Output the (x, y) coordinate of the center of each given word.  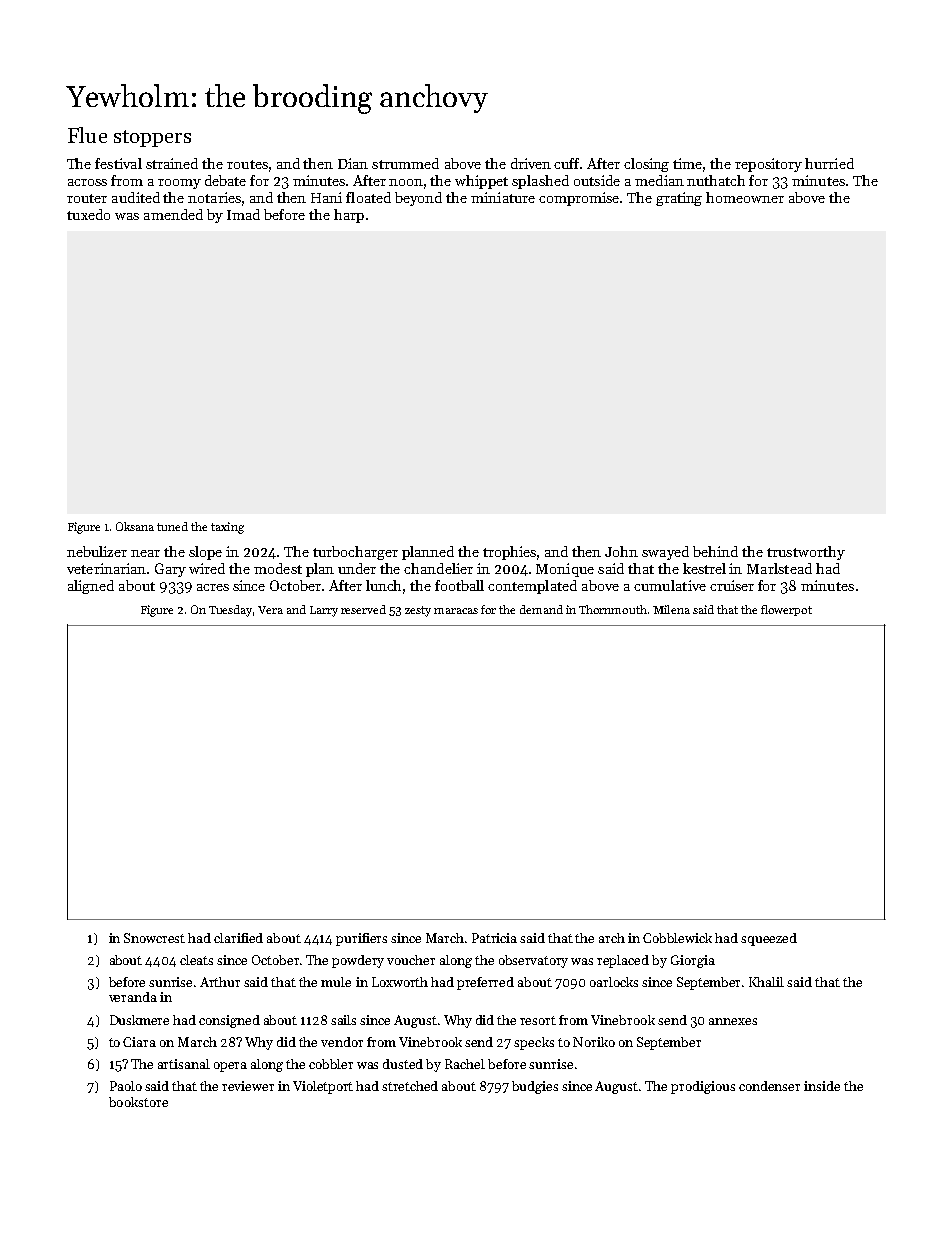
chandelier (438, 568)
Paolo (126, 1086)
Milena (671, 609)
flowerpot (786, 610)
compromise (580, 199)
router (87, 198)
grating (679, 199)
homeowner (745, 197)
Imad (243, 214)
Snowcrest (154, 938)
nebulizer (97, 551)
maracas (456, 611)
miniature (503, 197)
